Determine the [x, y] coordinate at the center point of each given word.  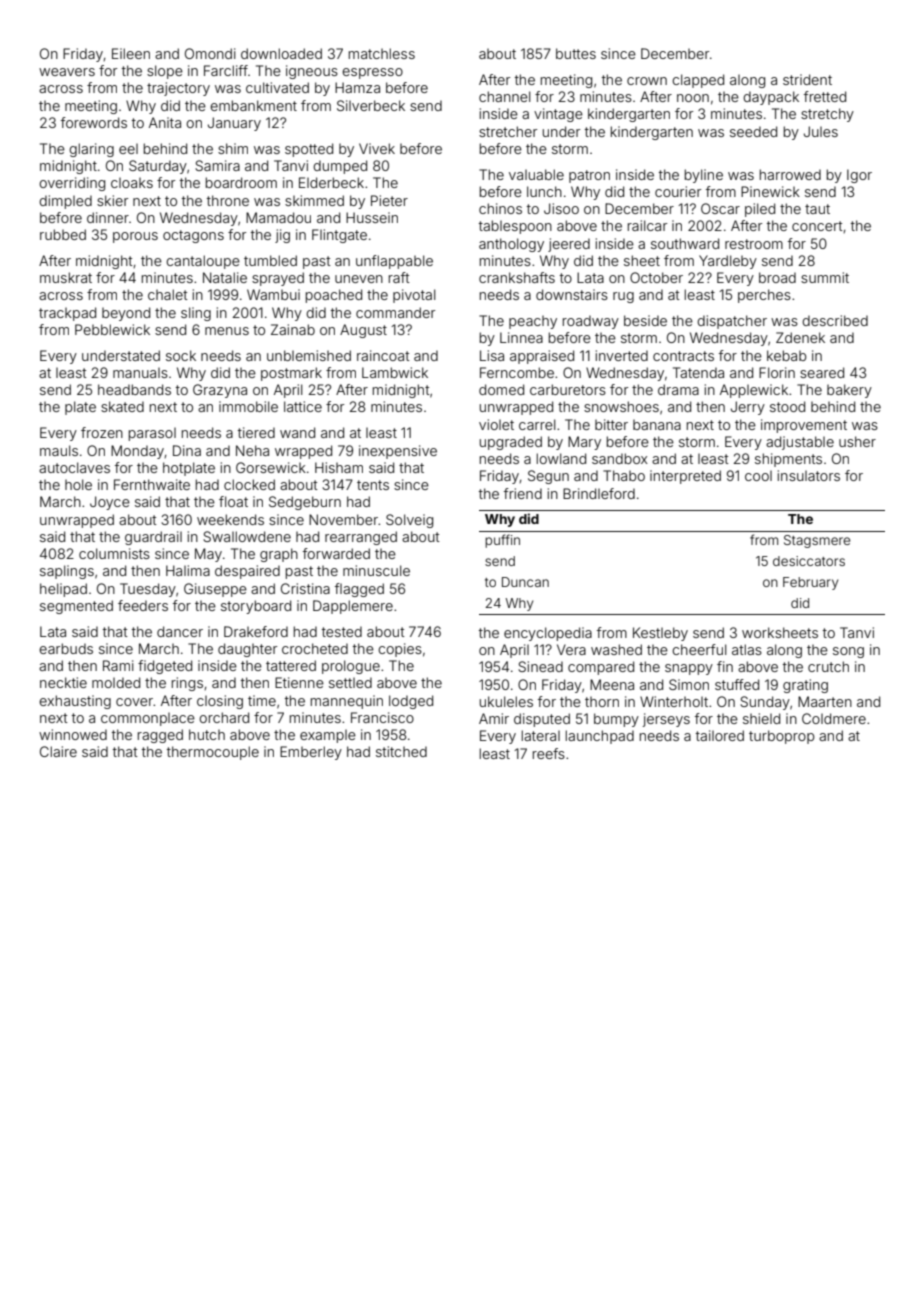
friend [523, 493]
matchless [382, 53]
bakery [849, 391]
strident [807, 79]
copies [400, 650]
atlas [747, 649]
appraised [542, 357]
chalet [168, 294]
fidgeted [165, 667]
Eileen [131, 53]
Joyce [110, 503]
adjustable [800, 443]
